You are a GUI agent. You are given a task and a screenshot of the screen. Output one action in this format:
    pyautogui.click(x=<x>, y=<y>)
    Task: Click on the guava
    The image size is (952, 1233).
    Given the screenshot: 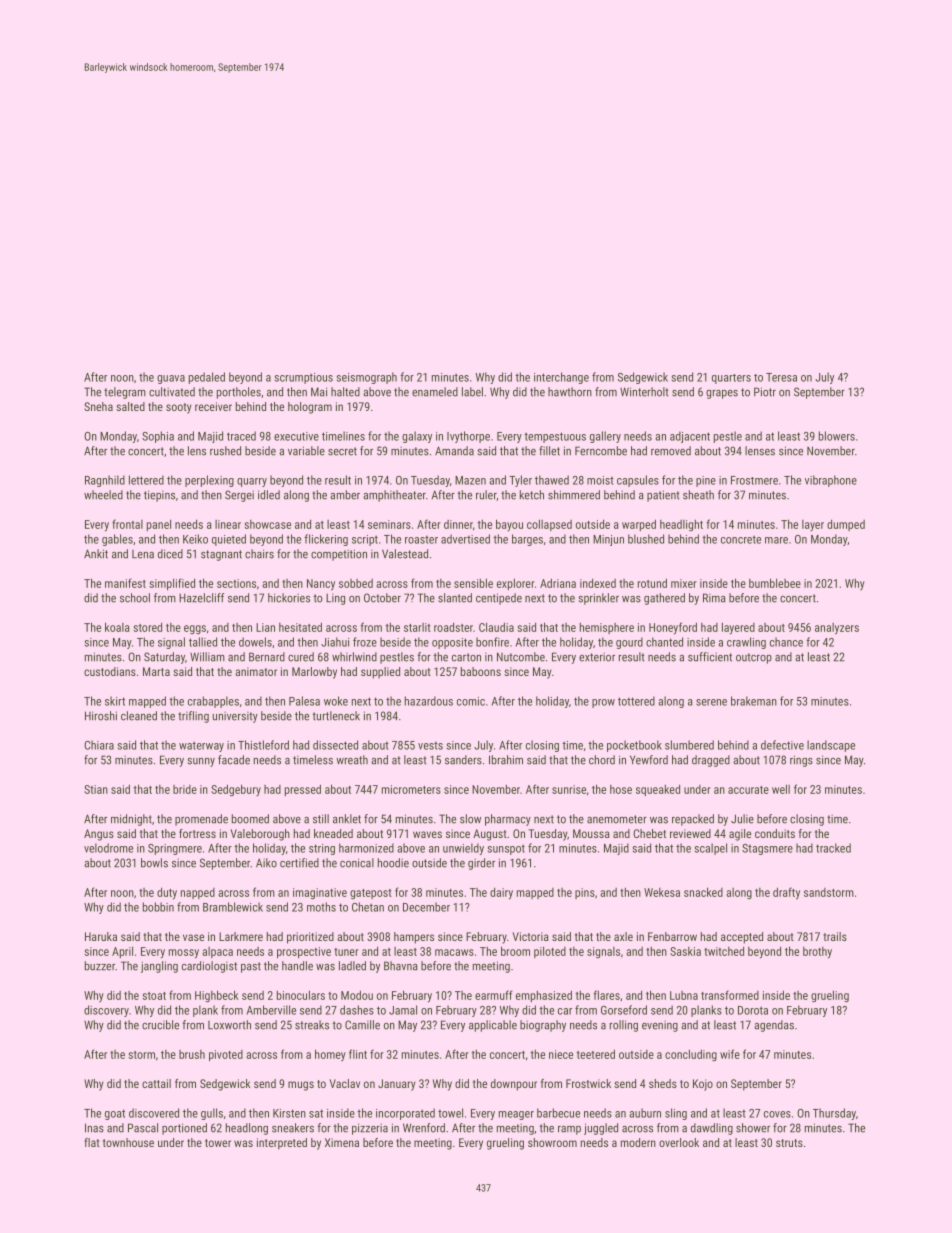 What is the action you would take?
    pyautogui.click(x=171, y=379)
